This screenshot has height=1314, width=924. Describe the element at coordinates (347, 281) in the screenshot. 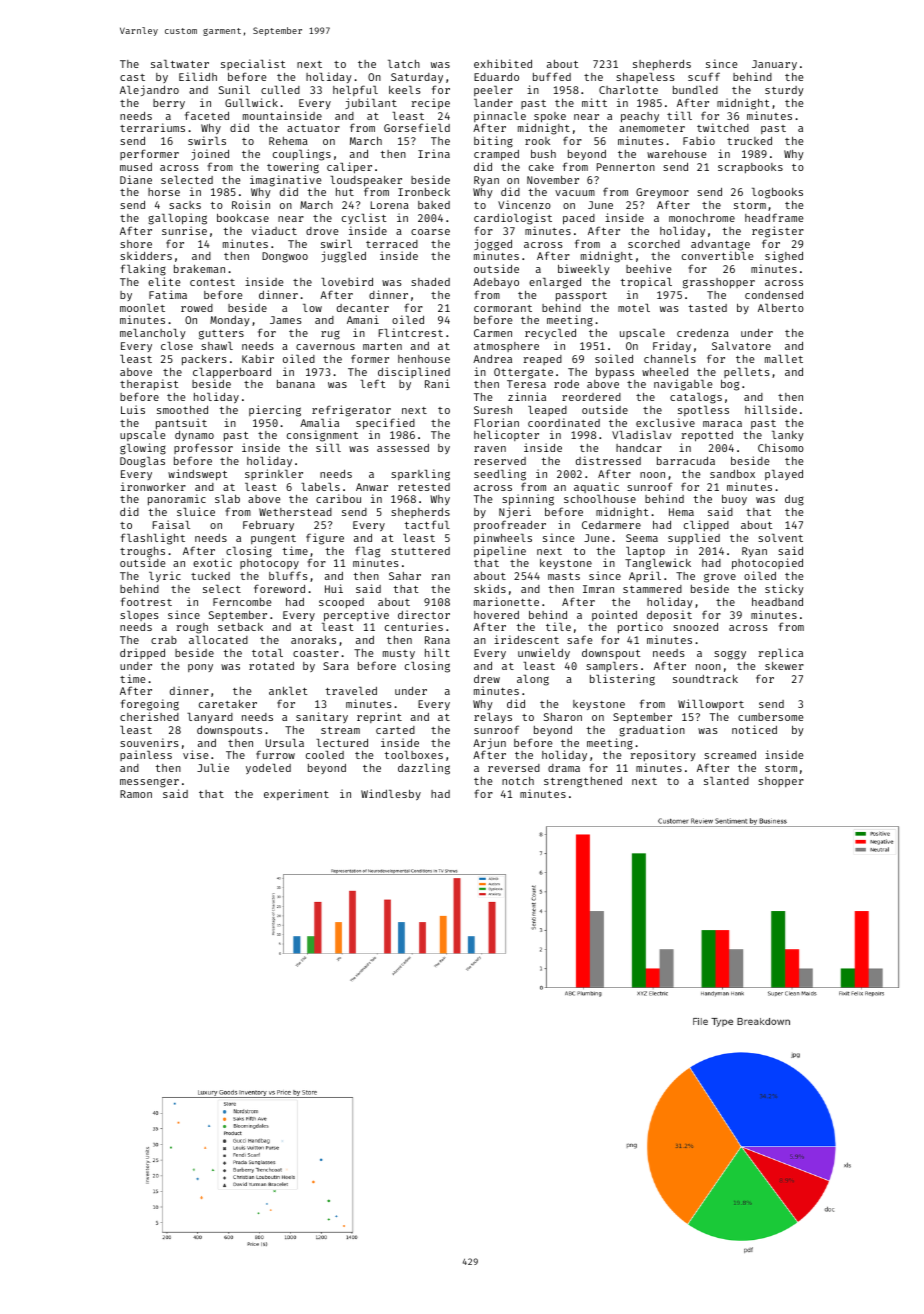

I see `lovebird` at that location.
